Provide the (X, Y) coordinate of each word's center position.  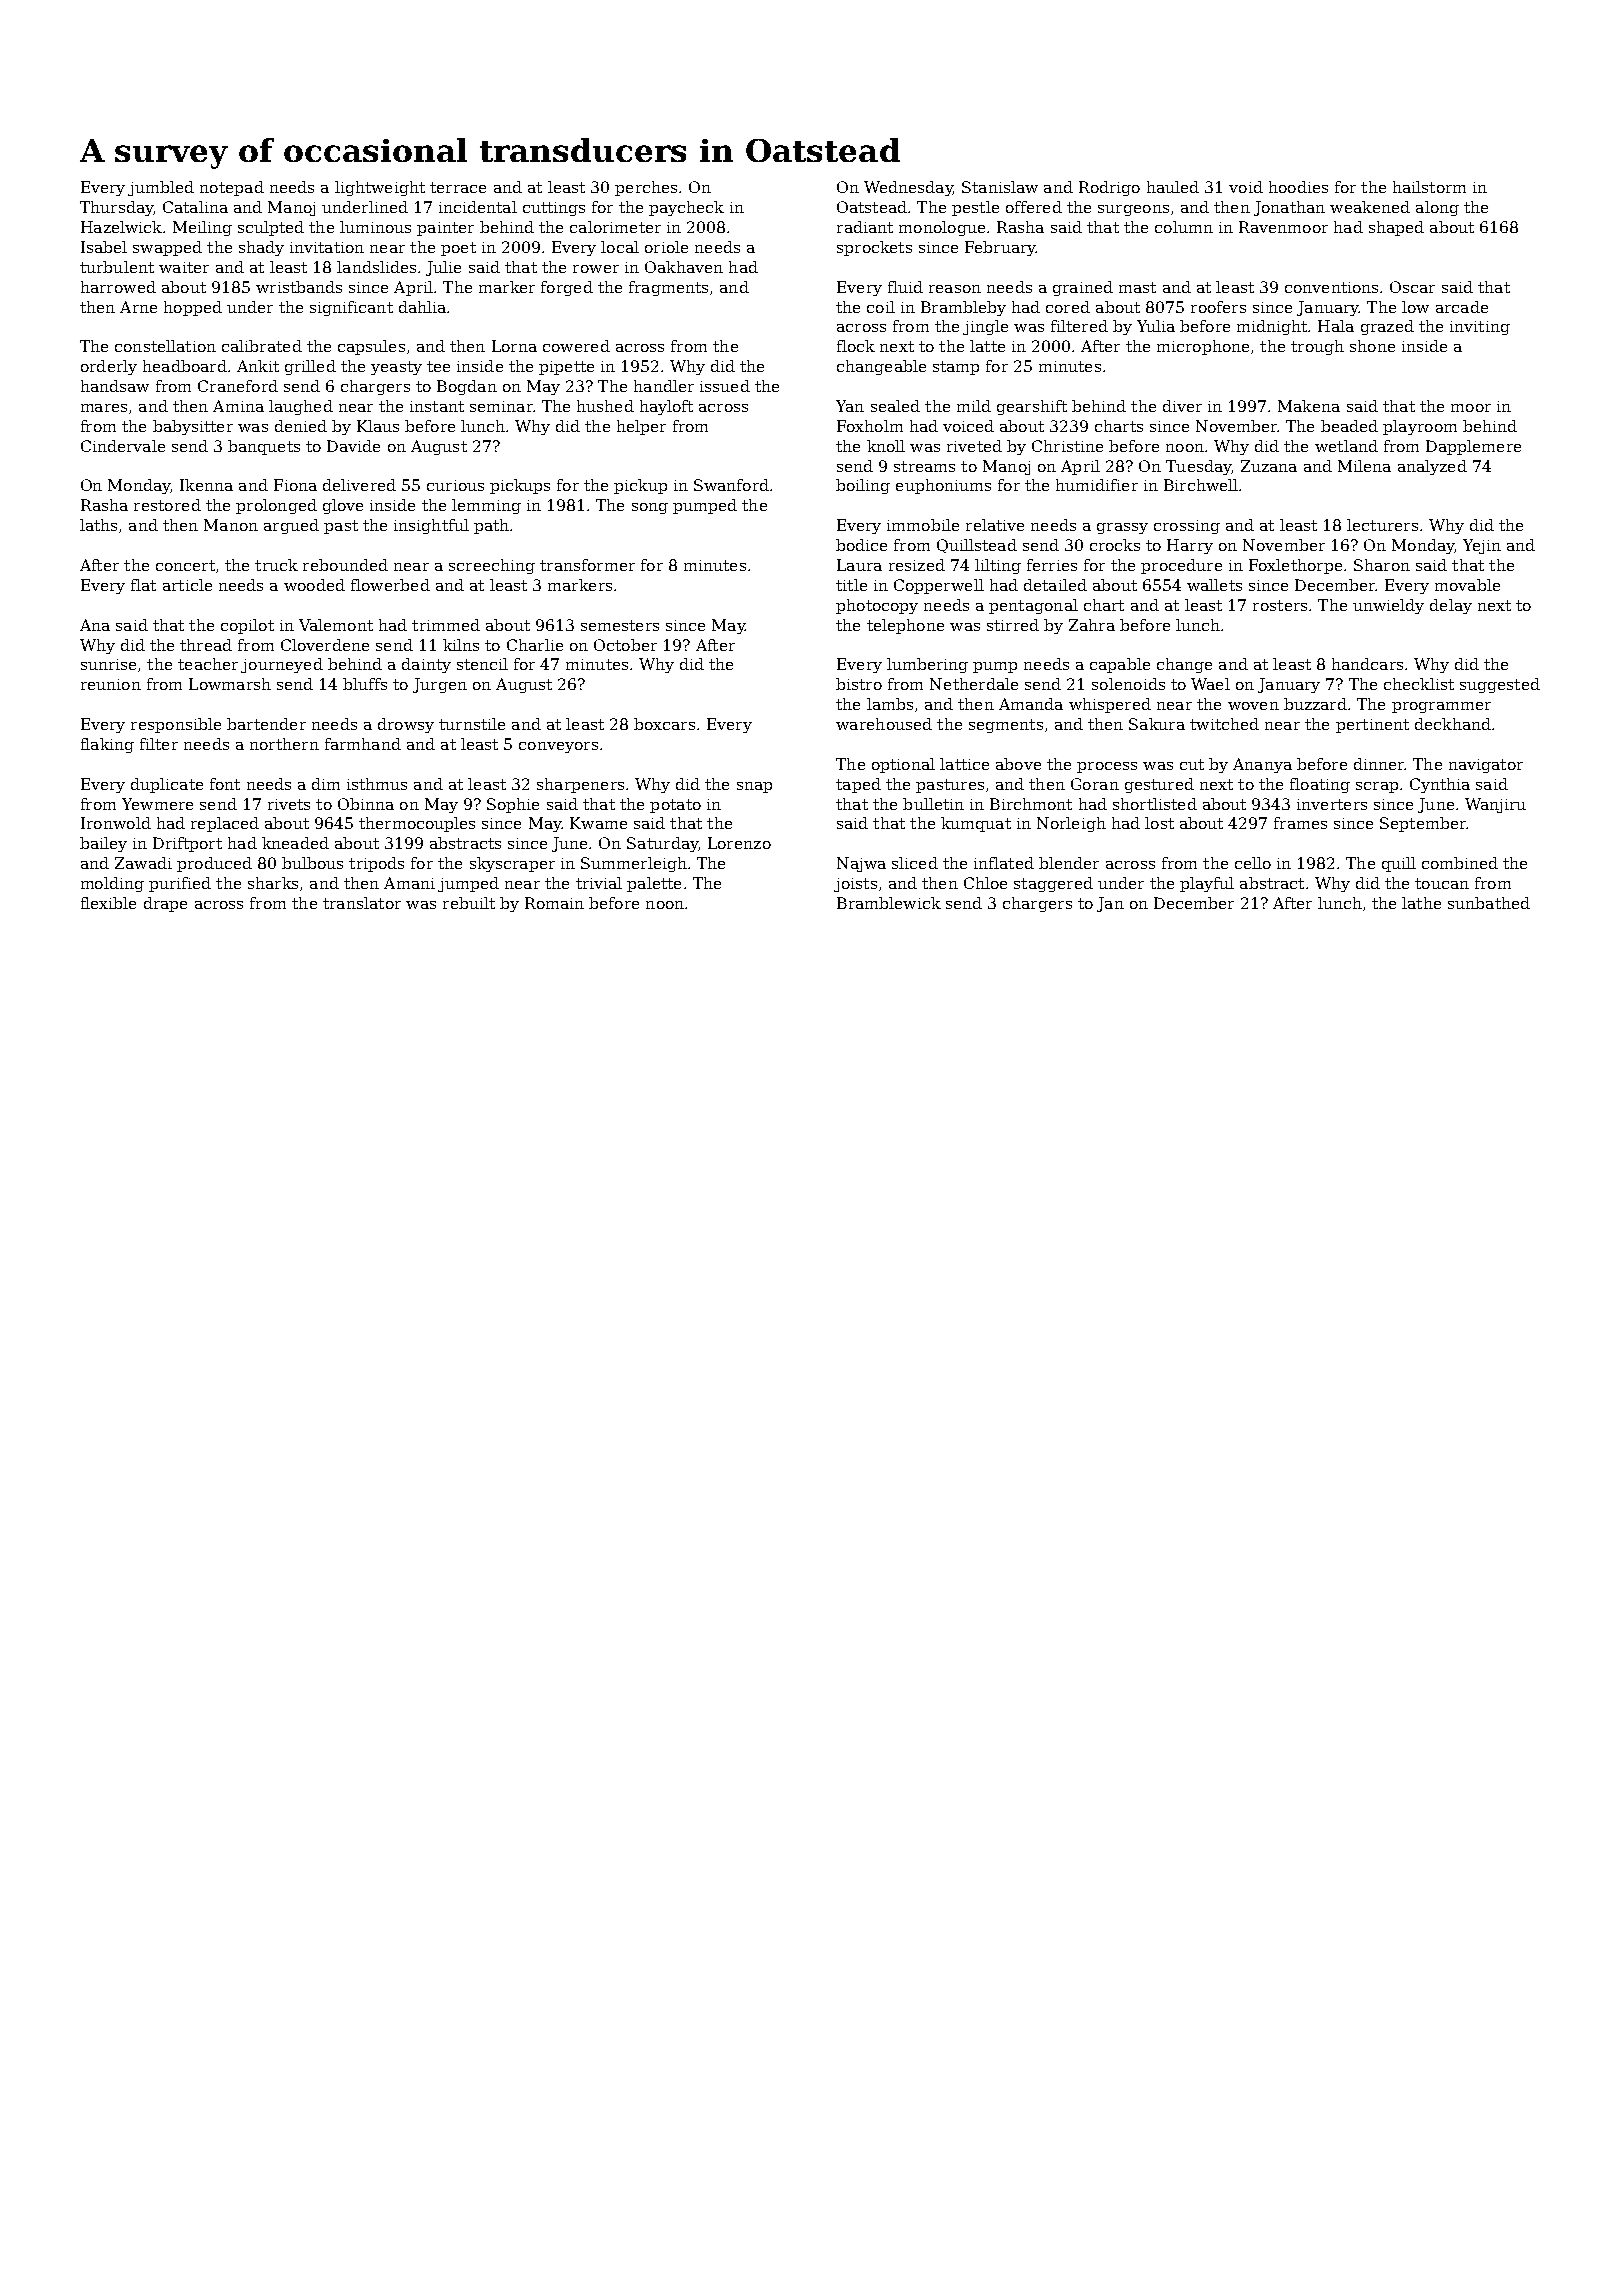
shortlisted (1155, 804)
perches (646, 188)
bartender (266, 724)
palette (654, 884)
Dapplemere (1473, 447)
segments (1006, 726)
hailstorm (1429, 187)
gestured (1159, 785)
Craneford (238, 386)
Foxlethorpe (1295, 566)
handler (664, 386)
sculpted (271, 228)
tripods (376, 864)
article (187, 585)
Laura (859, 565)
